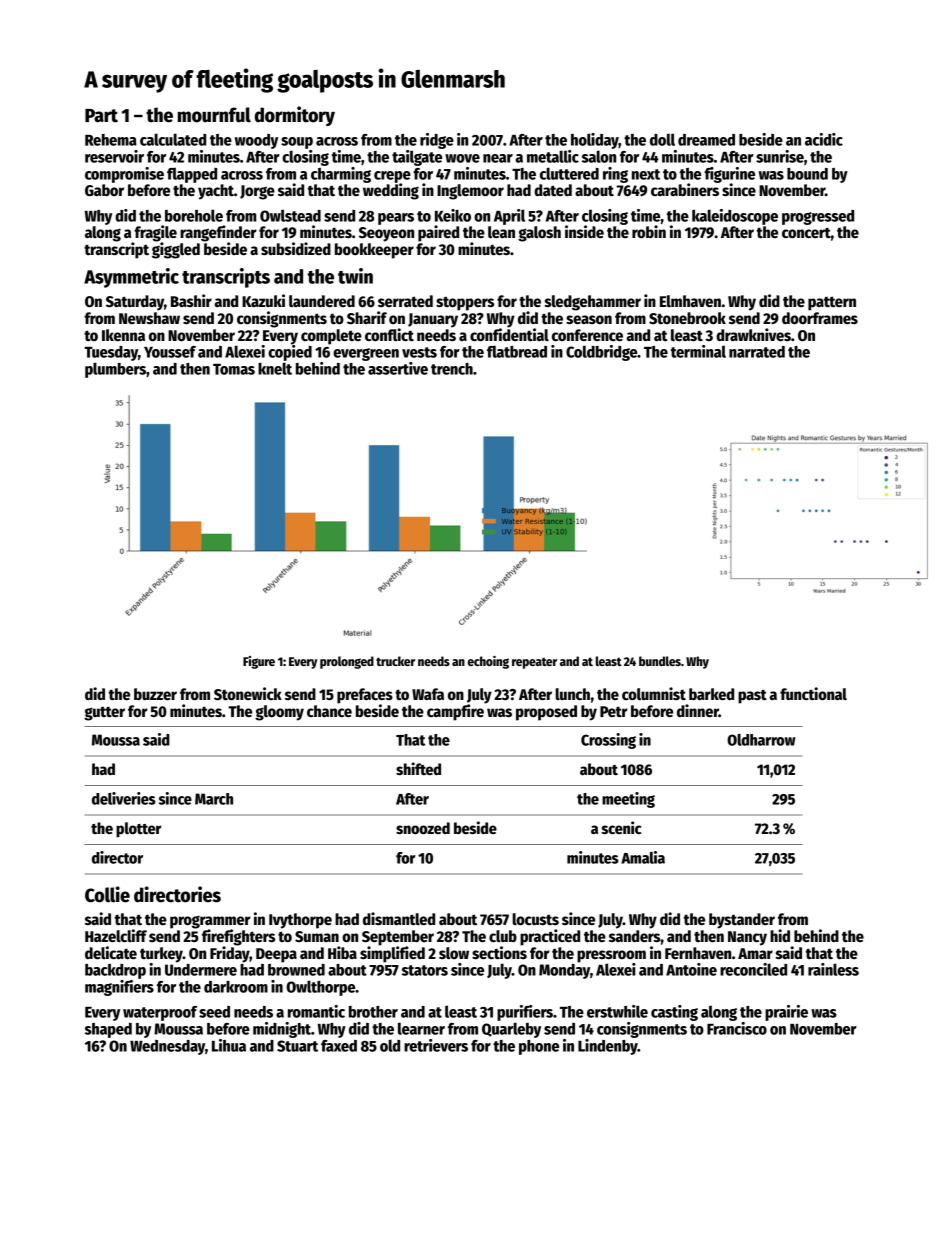 This document has height=1233, width=952. What do you see at coordinates (706, 140) in the document?
I see `dreamed` at bounding box center [706, 140].
